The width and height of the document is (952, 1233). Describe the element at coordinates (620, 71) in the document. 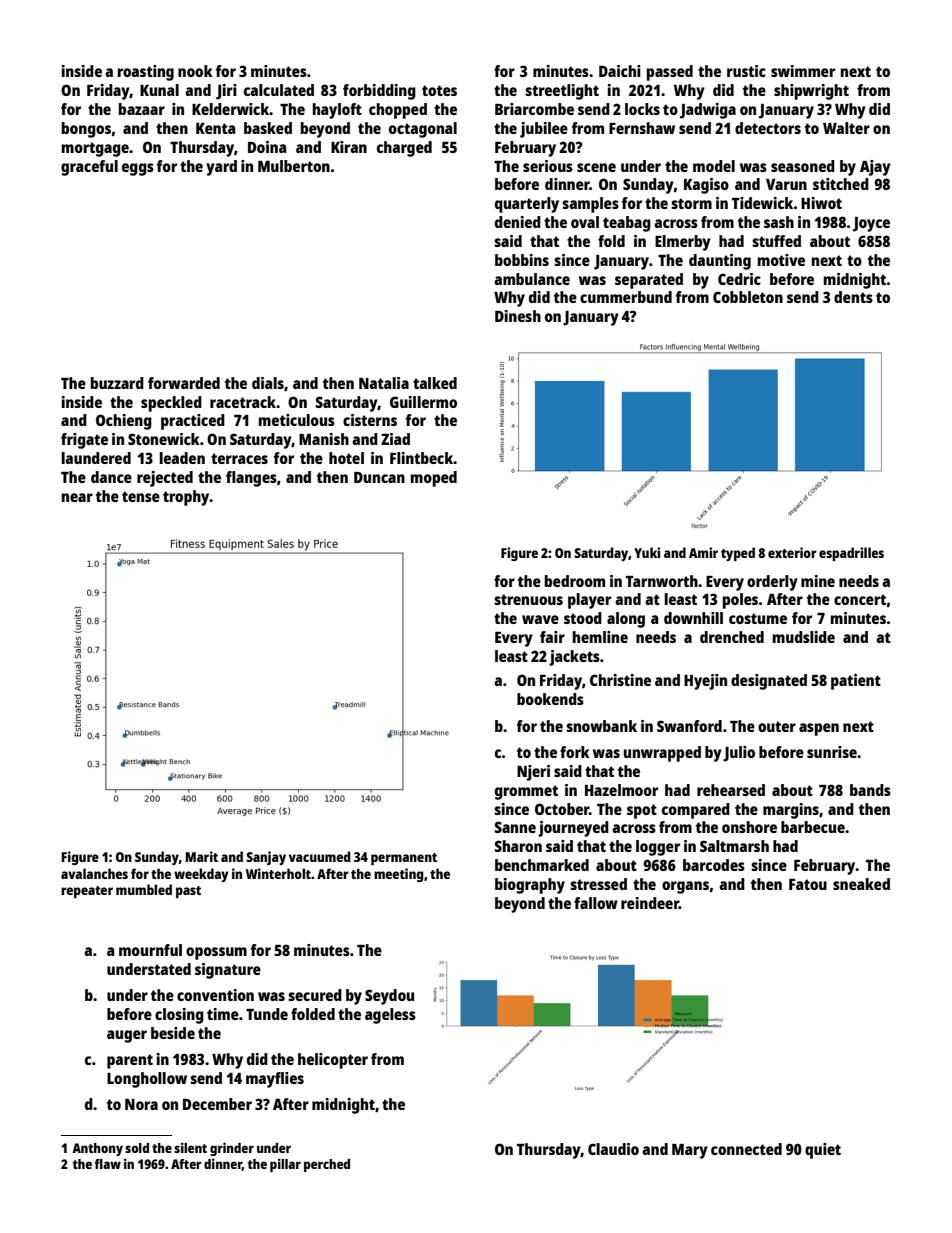

I see `Daichi` at that location.
